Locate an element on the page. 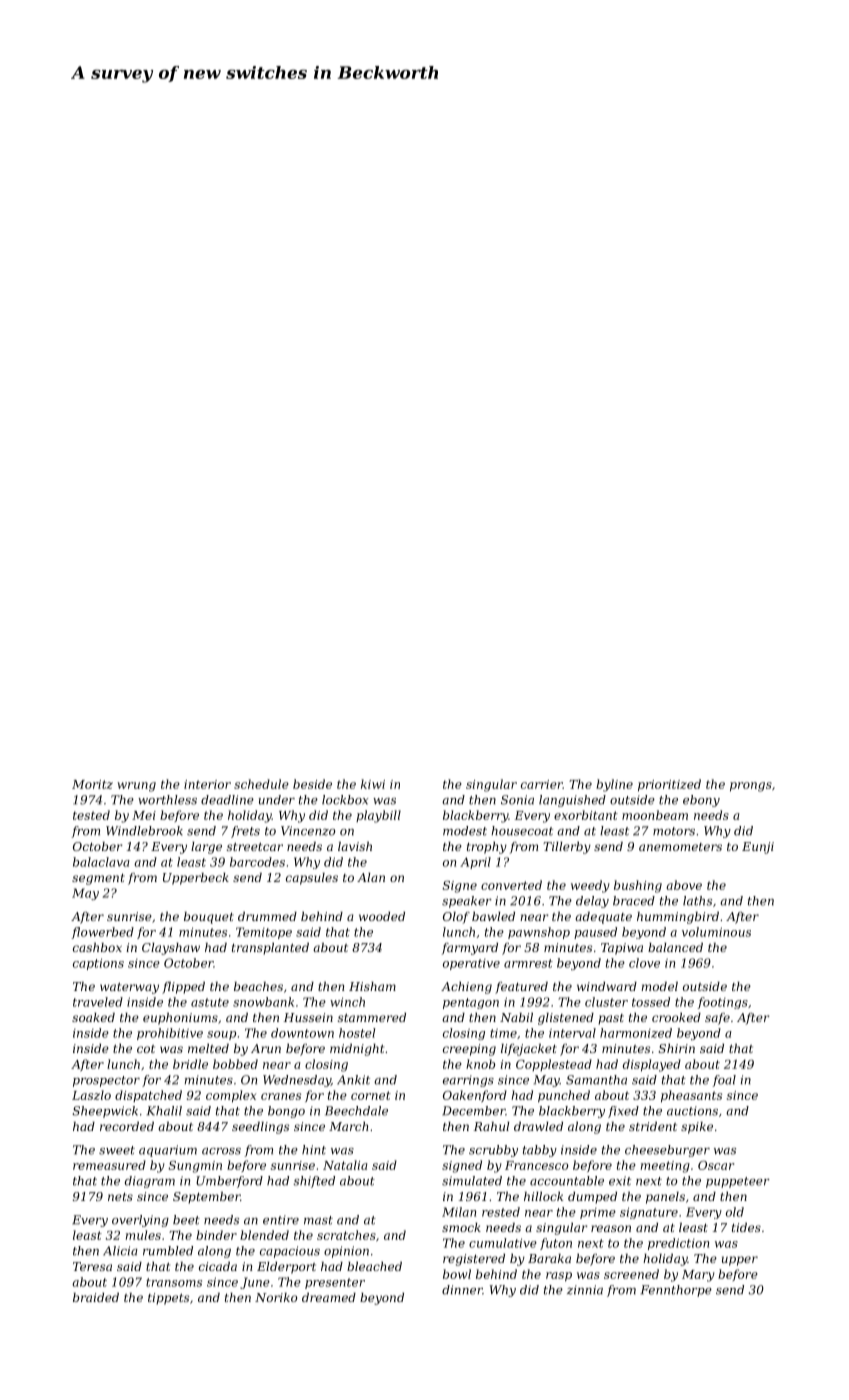 Image resolution: width=849 pixels, height=1400 pixels. dinner is located at coordinates (462, 1290).
